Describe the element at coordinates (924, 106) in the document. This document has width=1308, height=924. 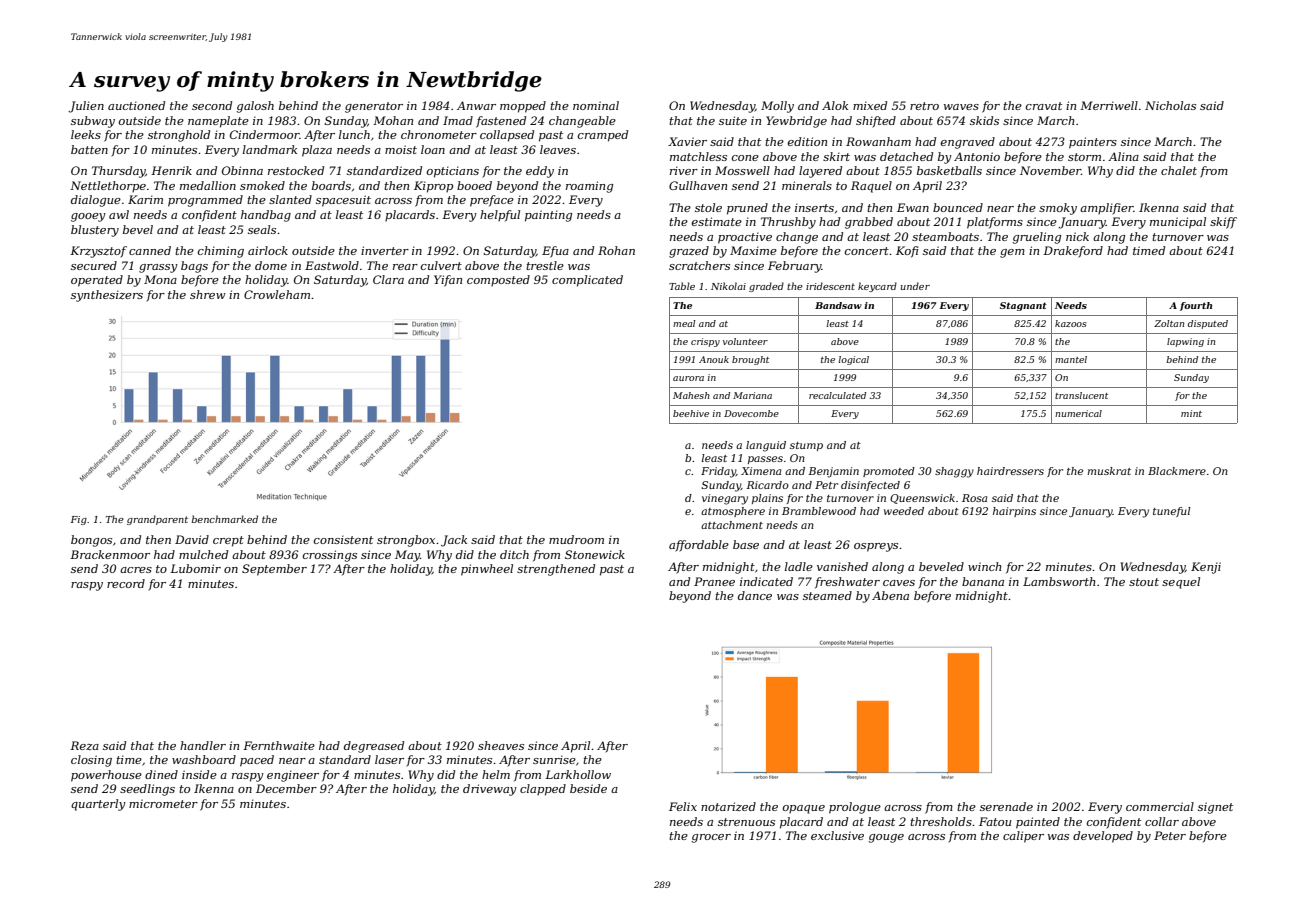
I see `retro` at that location.
